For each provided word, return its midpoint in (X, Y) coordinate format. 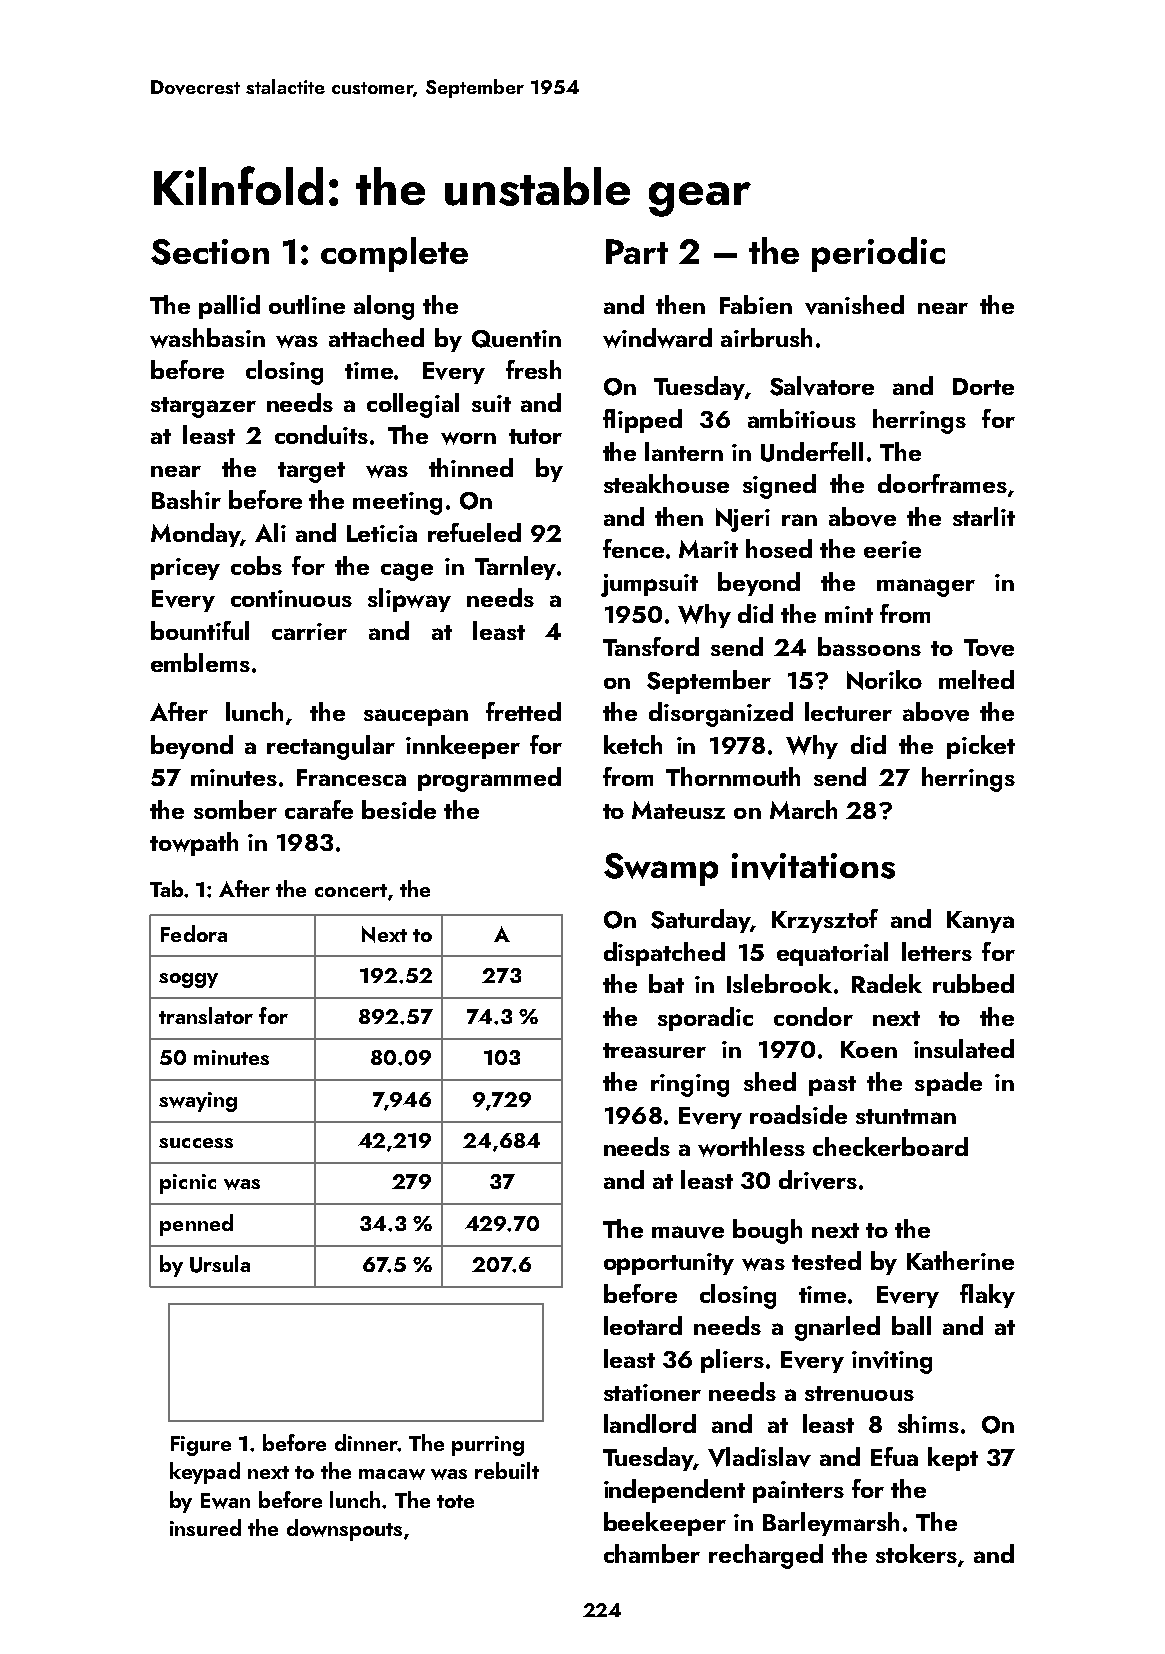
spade (948, 1084)
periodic (878, 254)
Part (637, 251)
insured (205, 1527)
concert (351, 890)
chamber (652, 1553)
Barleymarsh (831, 1524)
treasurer (654, 1050)
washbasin (207, 338)
